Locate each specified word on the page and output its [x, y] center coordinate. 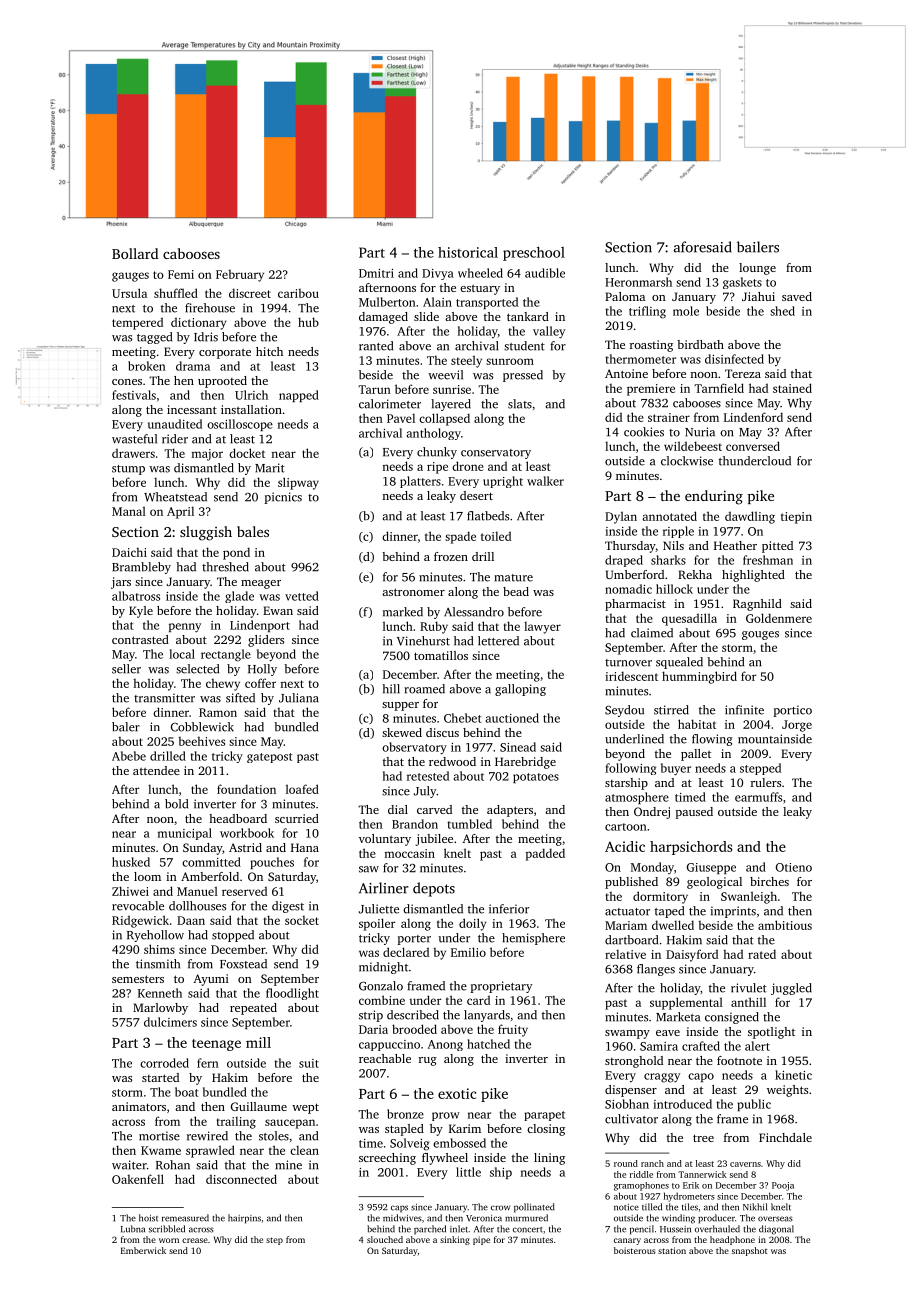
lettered [498, 641]
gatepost [270, 758]
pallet [696, 755]
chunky [437, 453]
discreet [250, 293]
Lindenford [753, 417]
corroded [164, 1063]
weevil [445, 375]
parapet [544, 1116]
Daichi [129, 552]
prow [446, 1116]
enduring [714, 497]
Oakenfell [138, 1179]
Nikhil [755, 1207]
